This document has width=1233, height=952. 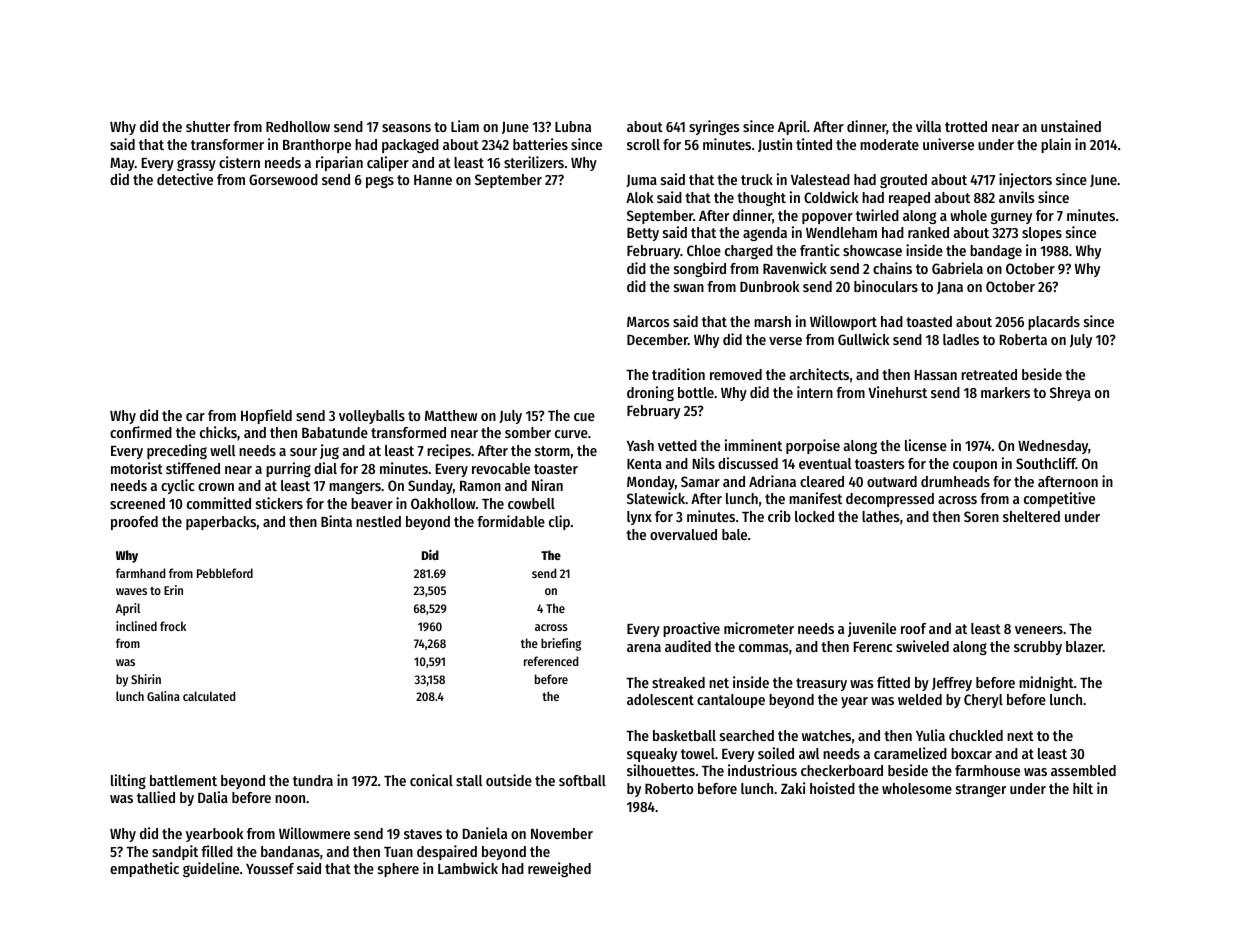 I want to click on unstained, so click(x=1071, y=126).
